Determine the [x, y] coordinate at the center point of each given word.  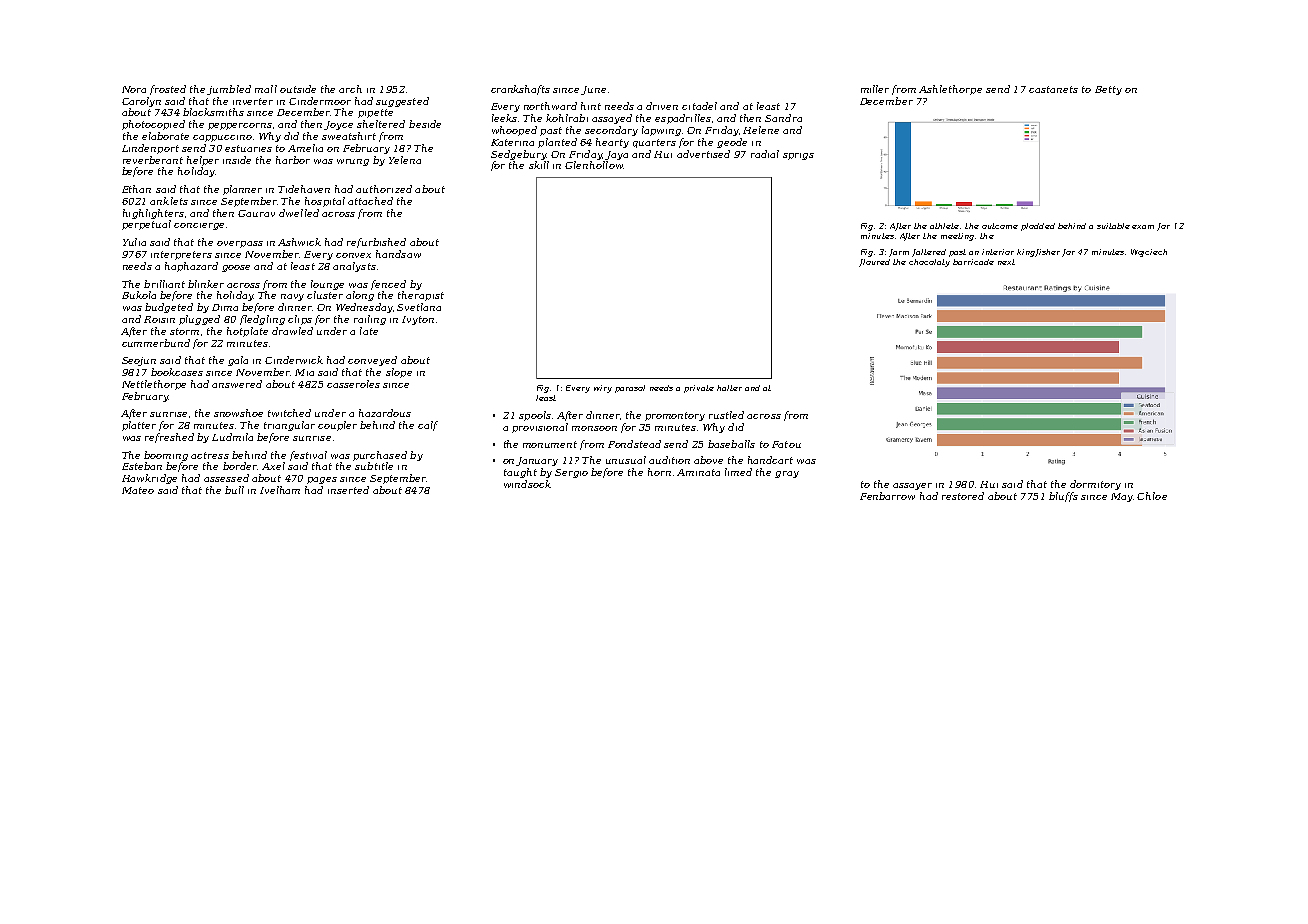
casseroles [353, 384]
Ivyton [418, 320]
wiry [603, 389]
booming [166, 456]
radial [765, 154]
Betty [1108, 90]
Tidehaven [304, 189]
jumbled [229, 90]
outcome [1000, 226]
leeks [504, 118]
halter [729, 388]
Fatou [786, 444]
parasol [630, 389]
